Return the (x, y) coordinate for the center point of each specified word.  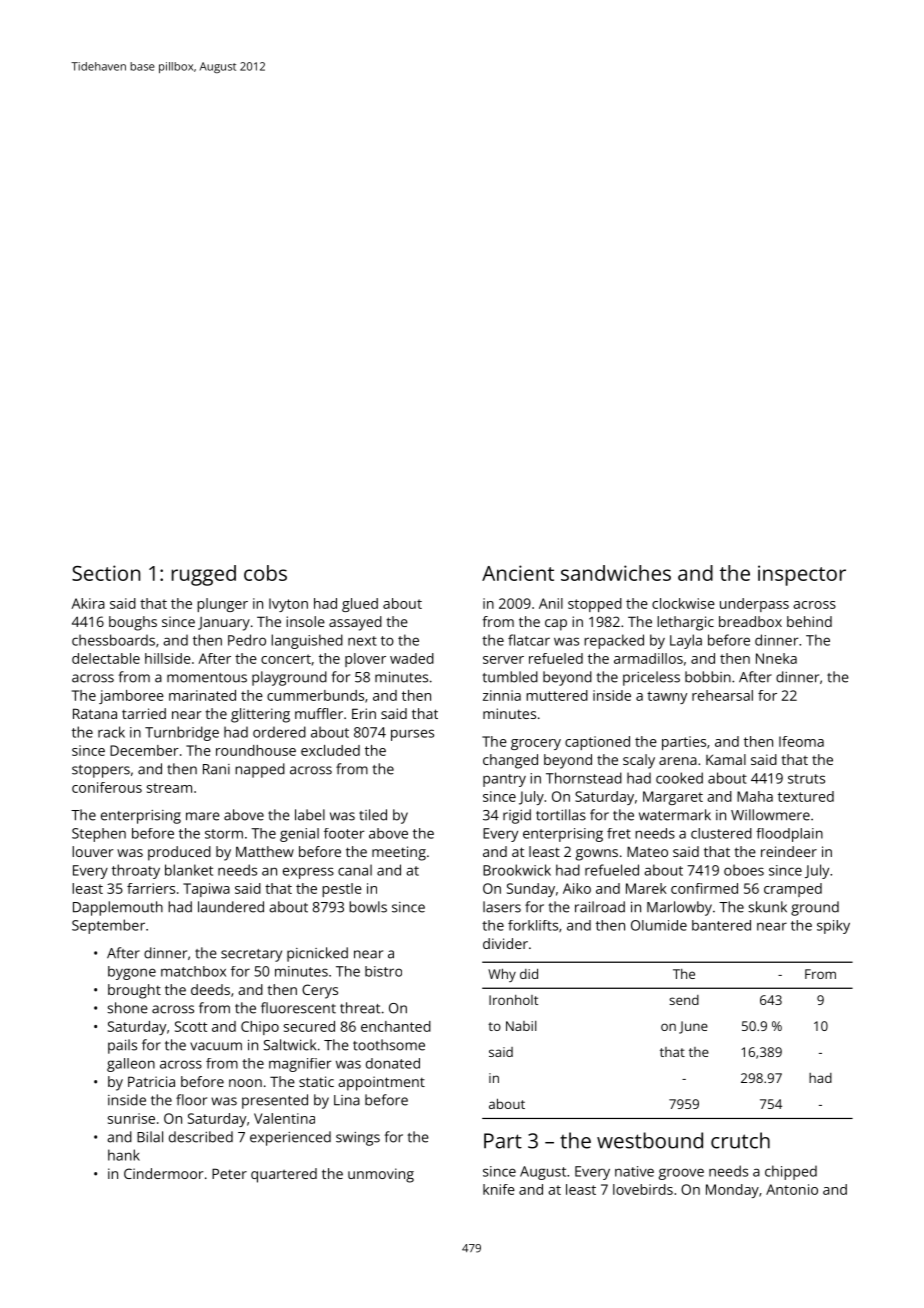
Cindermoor (164, 1173)
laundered (231, 907)
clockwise (683, 603)
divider (505, 943)
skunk (767, 907)
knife (499, 1189)
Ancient (518, 573)
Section (106, 573)
